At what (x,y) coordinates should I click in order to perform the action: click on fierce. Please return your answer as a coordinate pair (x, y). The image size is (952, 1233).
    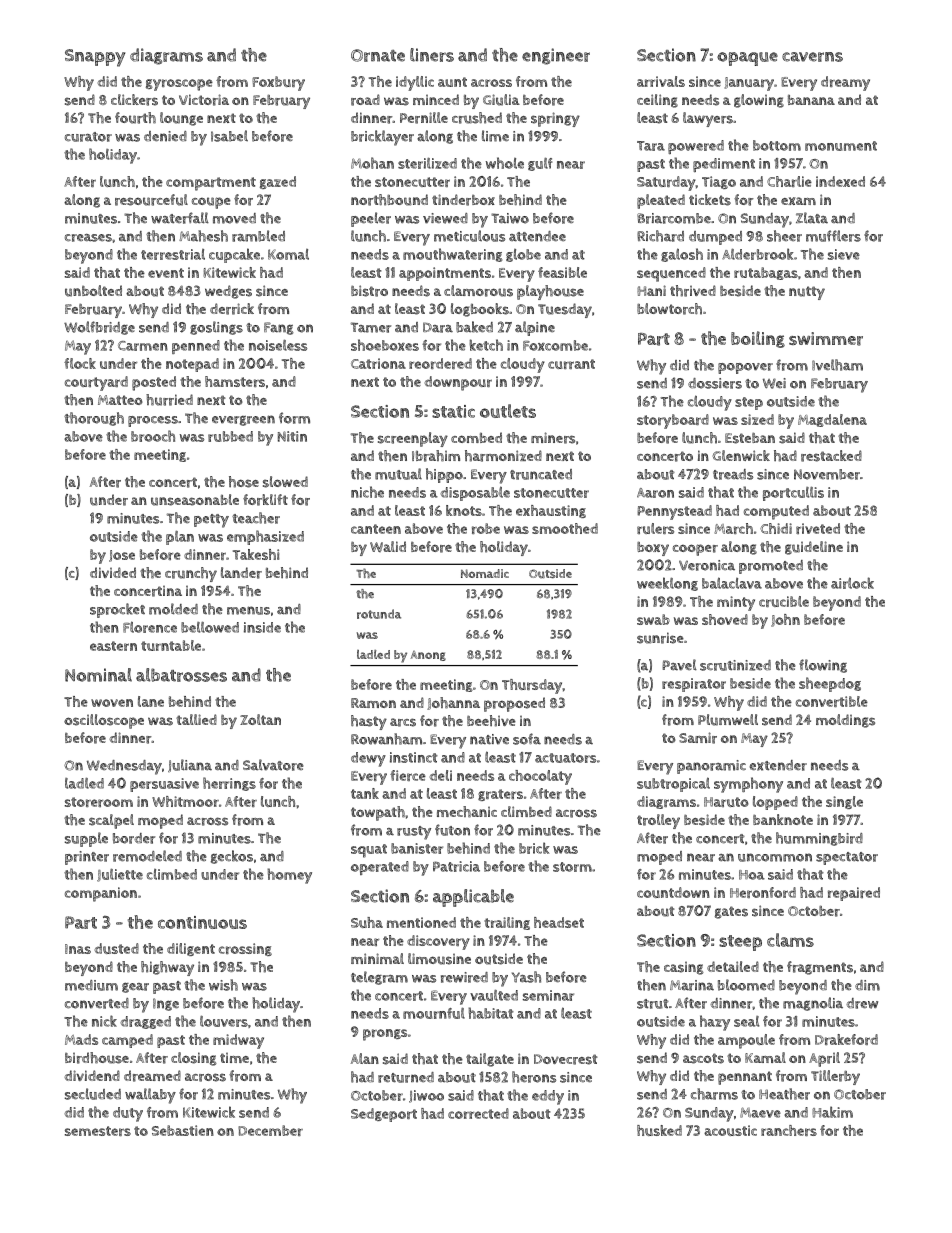
    Looking at the image, I should click on (408, 775).
